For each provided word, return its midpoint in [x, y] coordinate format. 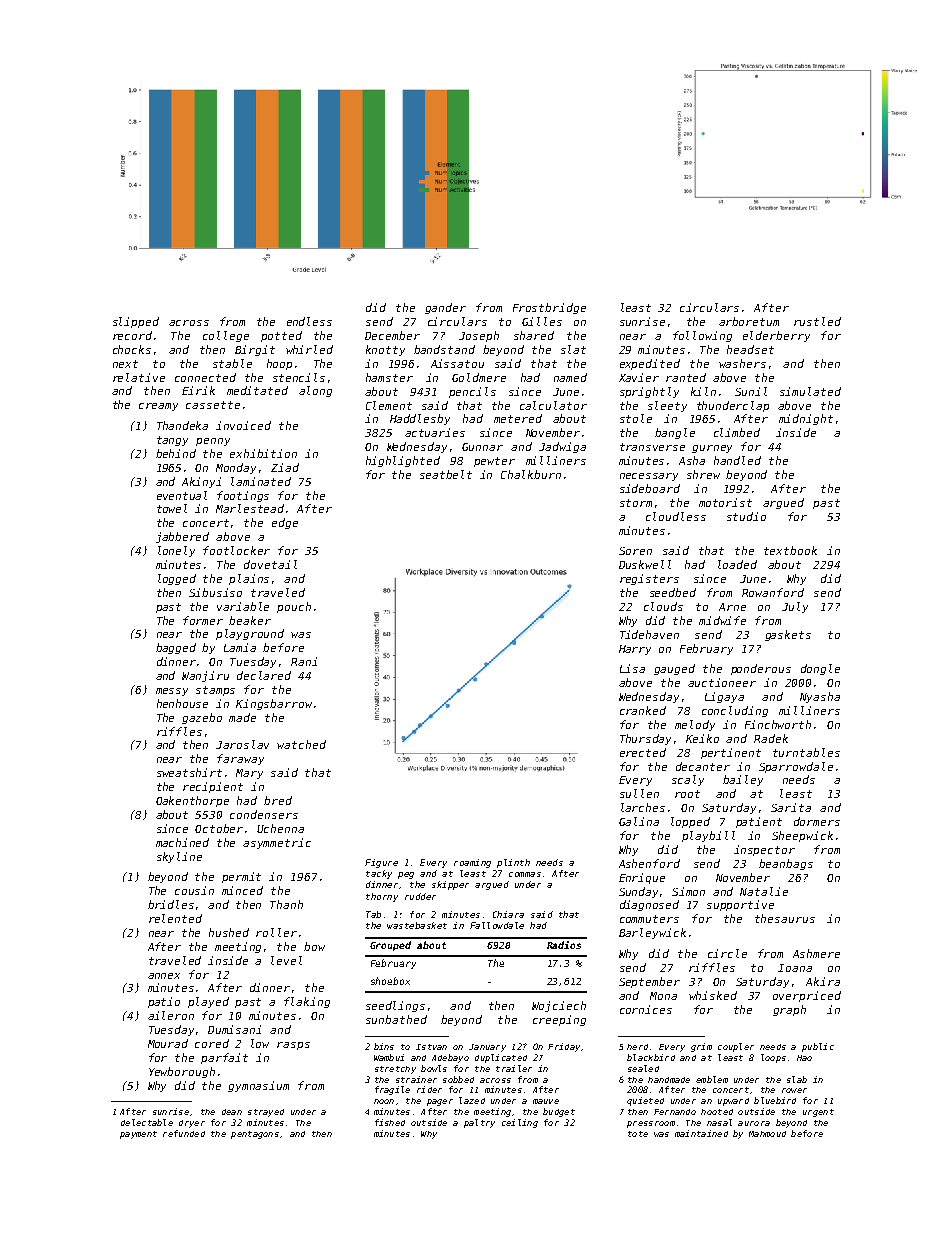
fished [390, 1122]
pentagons [255, 1135]
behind [176, 453]
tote [638, 1134]
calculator [553, 405]
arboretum [749, 321]
